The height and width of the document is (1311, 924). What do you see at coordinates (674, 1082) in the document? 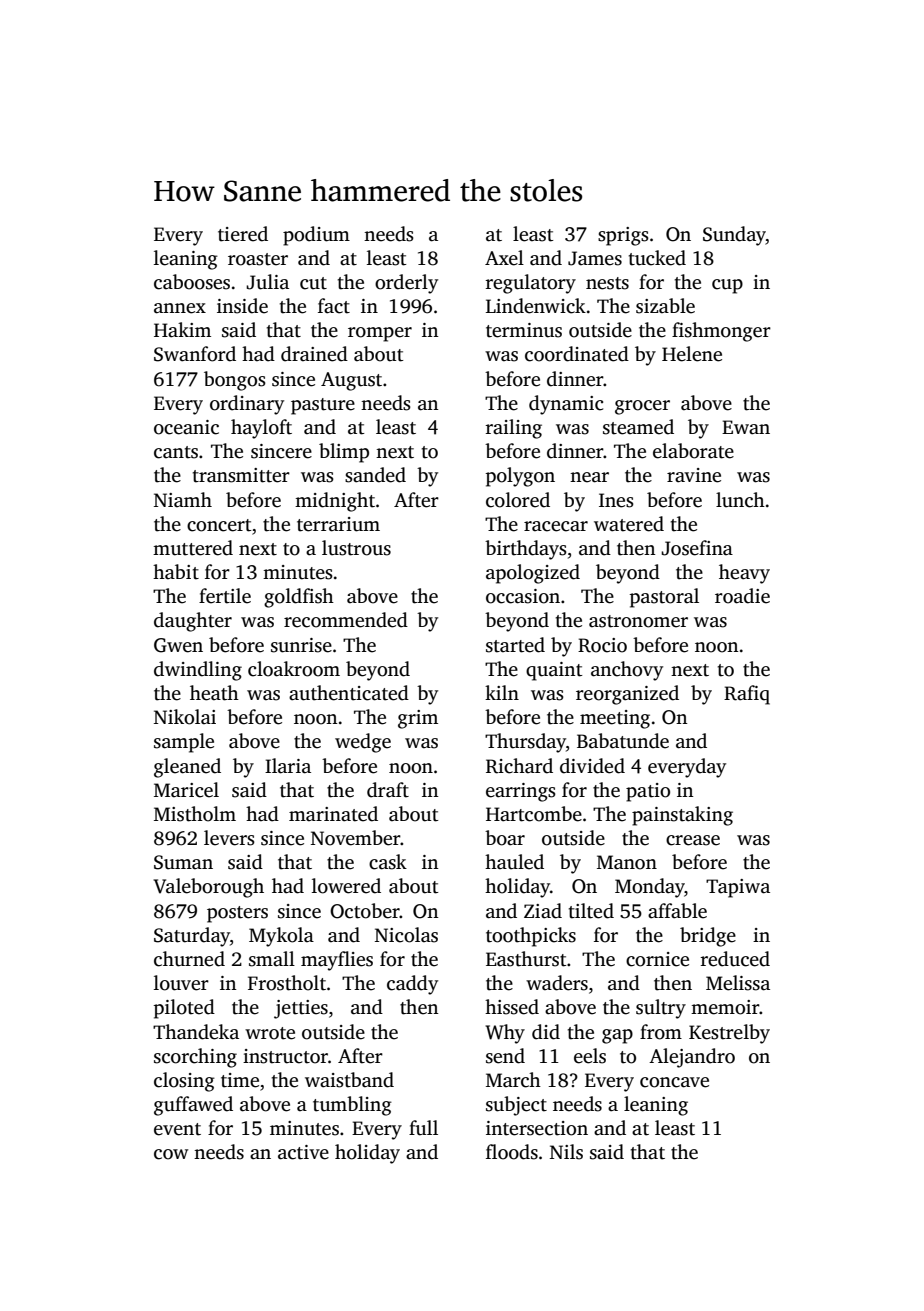
I see `concave` at bounding box center [674, 1082].
